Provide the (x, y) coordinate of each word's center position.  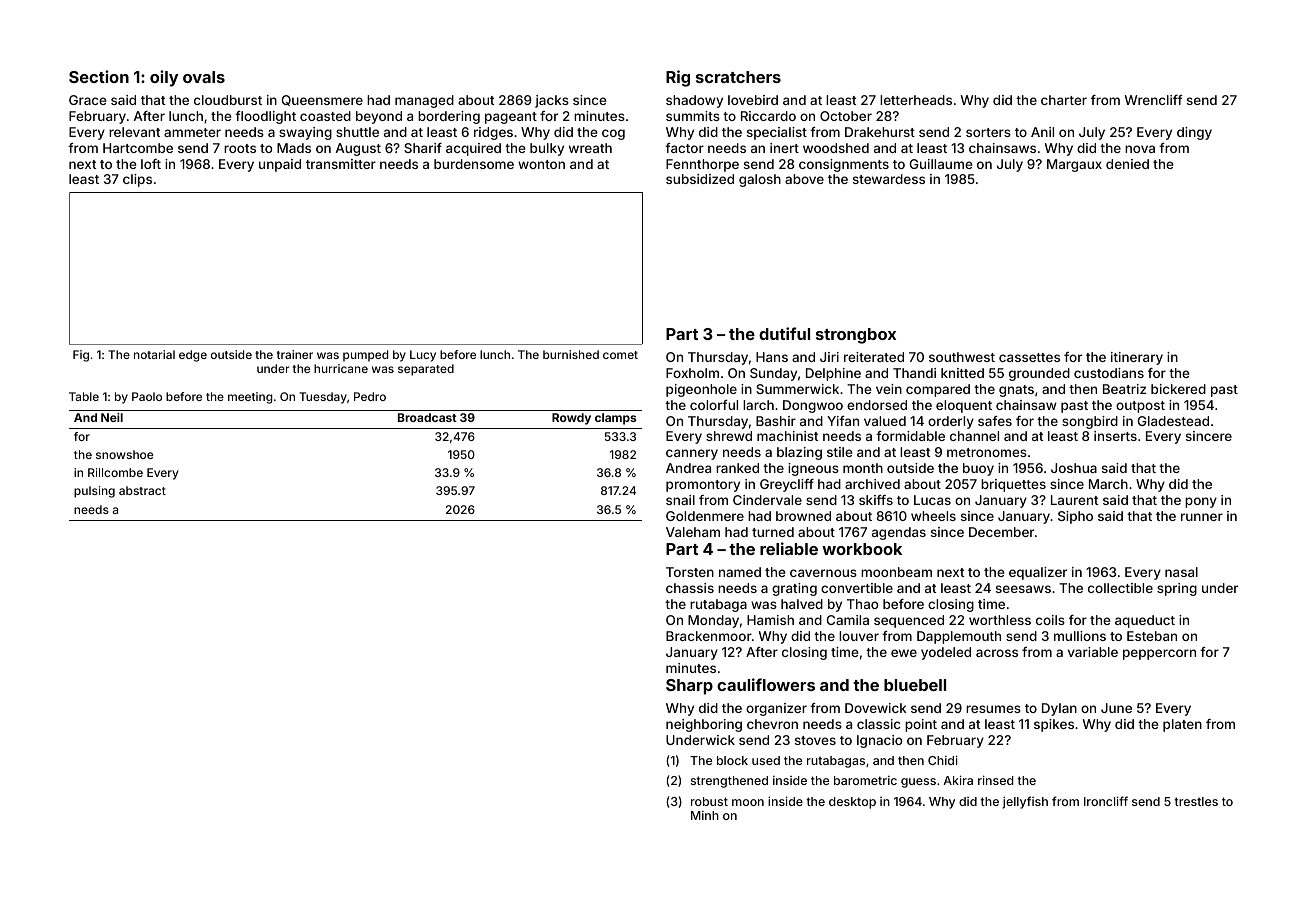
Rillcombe (115, 472)
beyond (379, 117)
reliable (789, 548)
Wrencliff (1154, 100)
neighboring (704, 725)
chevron (772, 724)
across (997, 653)
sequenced (909, 621)
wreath (590, 148)
